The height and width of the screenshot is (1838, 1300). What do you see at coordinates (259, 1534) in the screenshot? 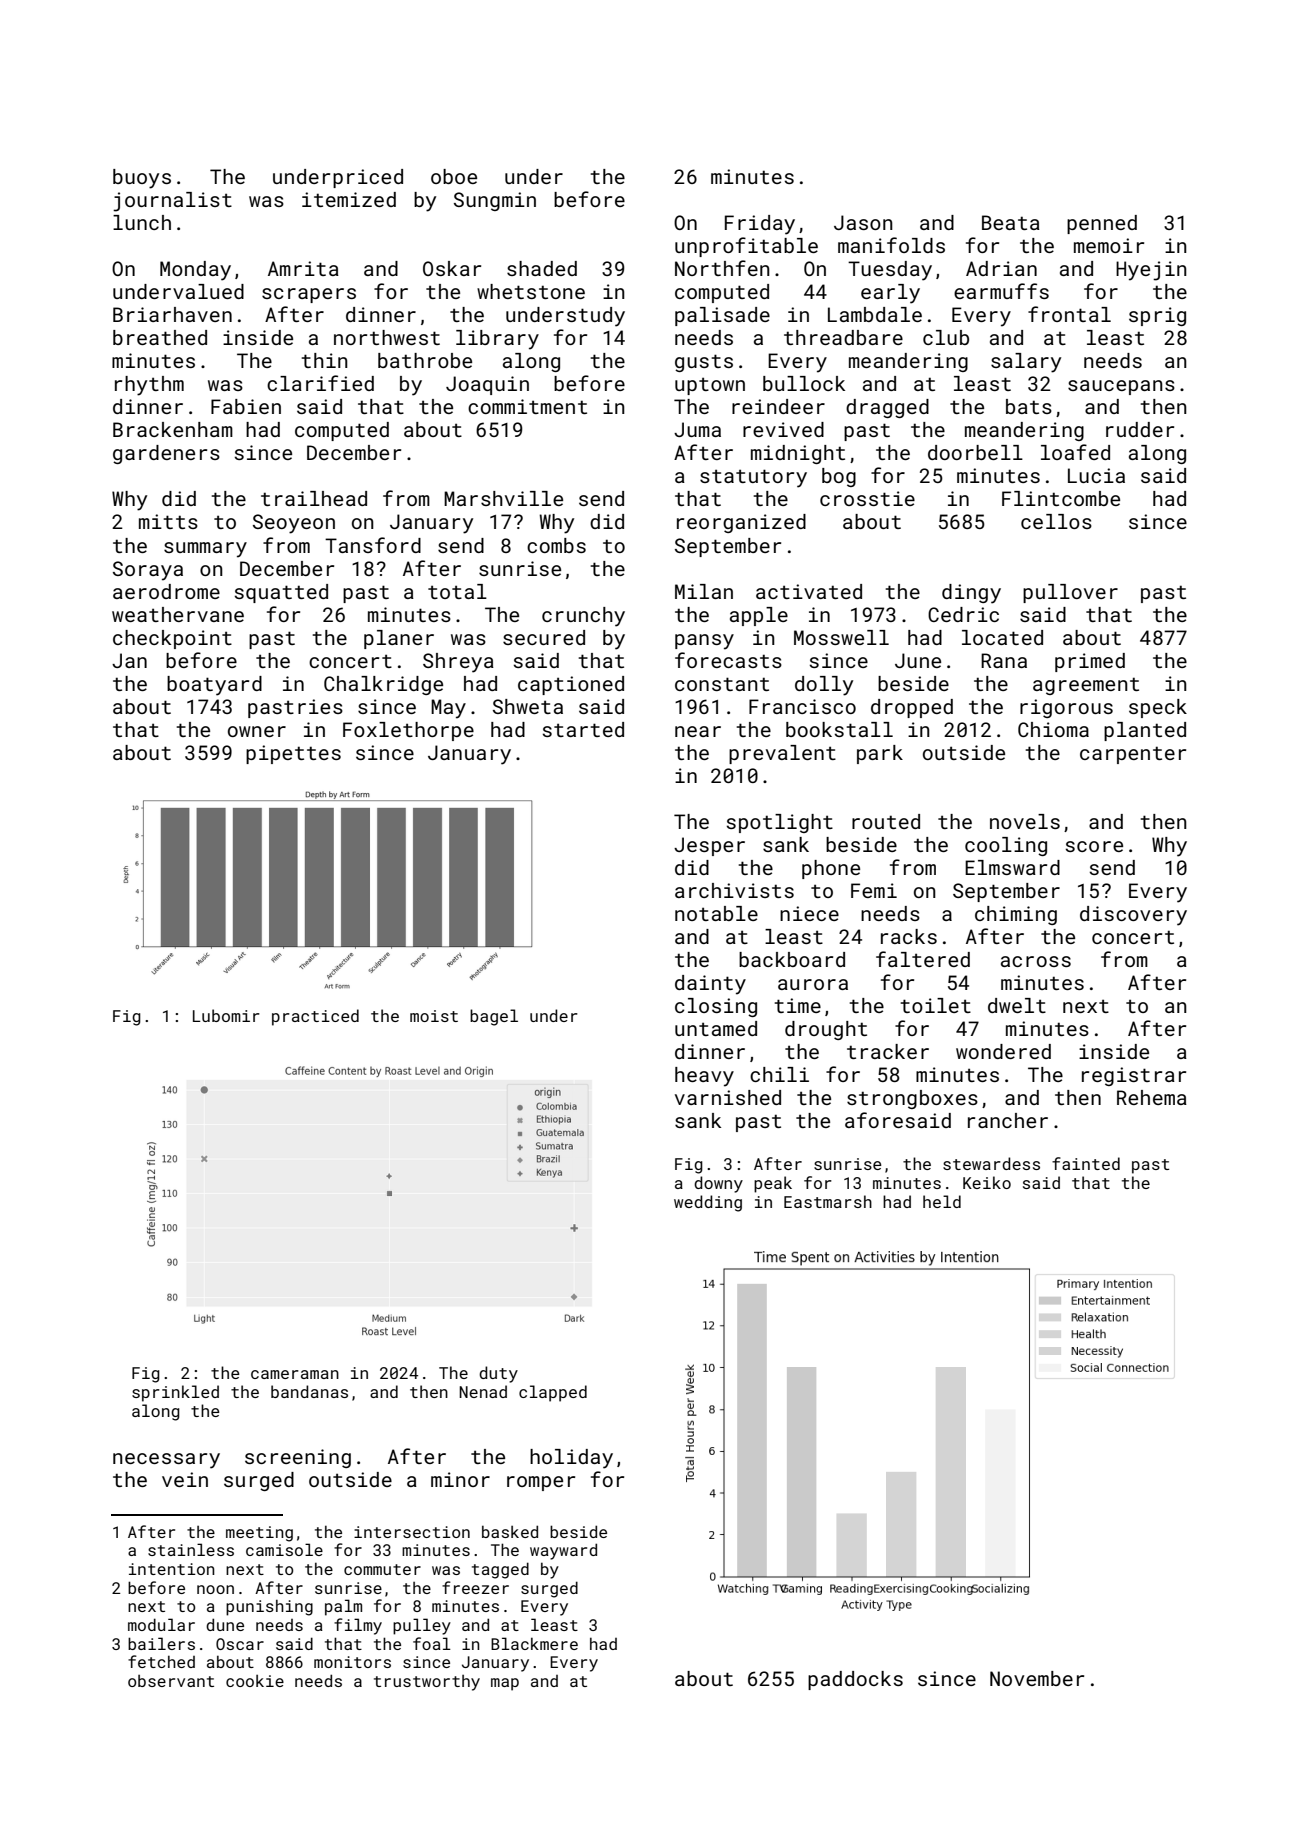
I see `meeting` at bounding box center [259, 1534].
